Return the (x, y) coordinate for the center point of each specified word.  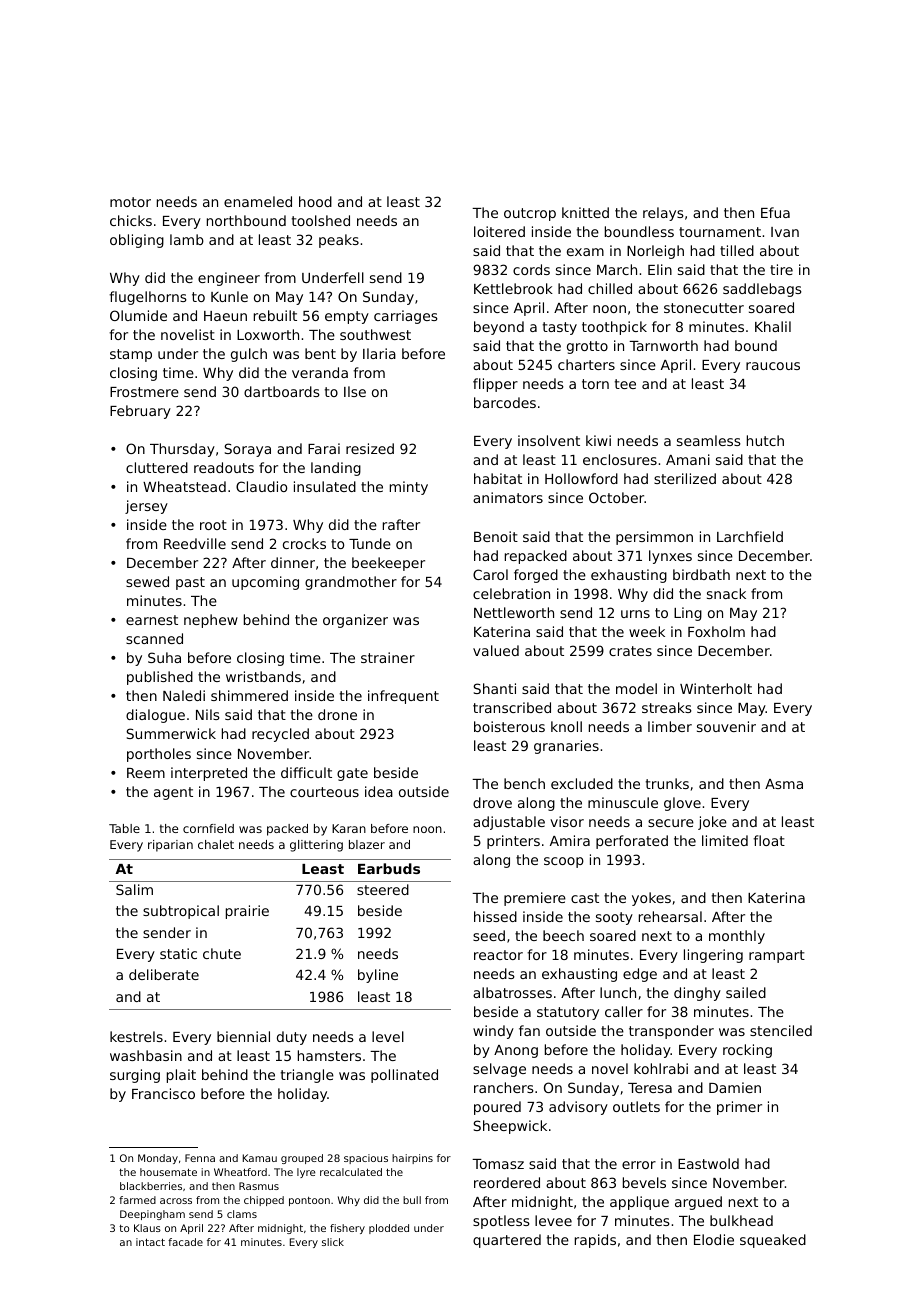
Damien (735, 1087)
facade (185, 1242)
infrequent (403, 697)
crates (630, 651)
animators (508, 497)
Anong (516, 1051)
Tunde (370, 543)
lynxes (670, 557)
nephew (211, 621)
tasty (560, 328)
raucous (773, 366)
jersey (146, 507)
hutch (765, 440)
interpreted (209, 774)
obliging (137, 241)
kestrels (136, 1036)
